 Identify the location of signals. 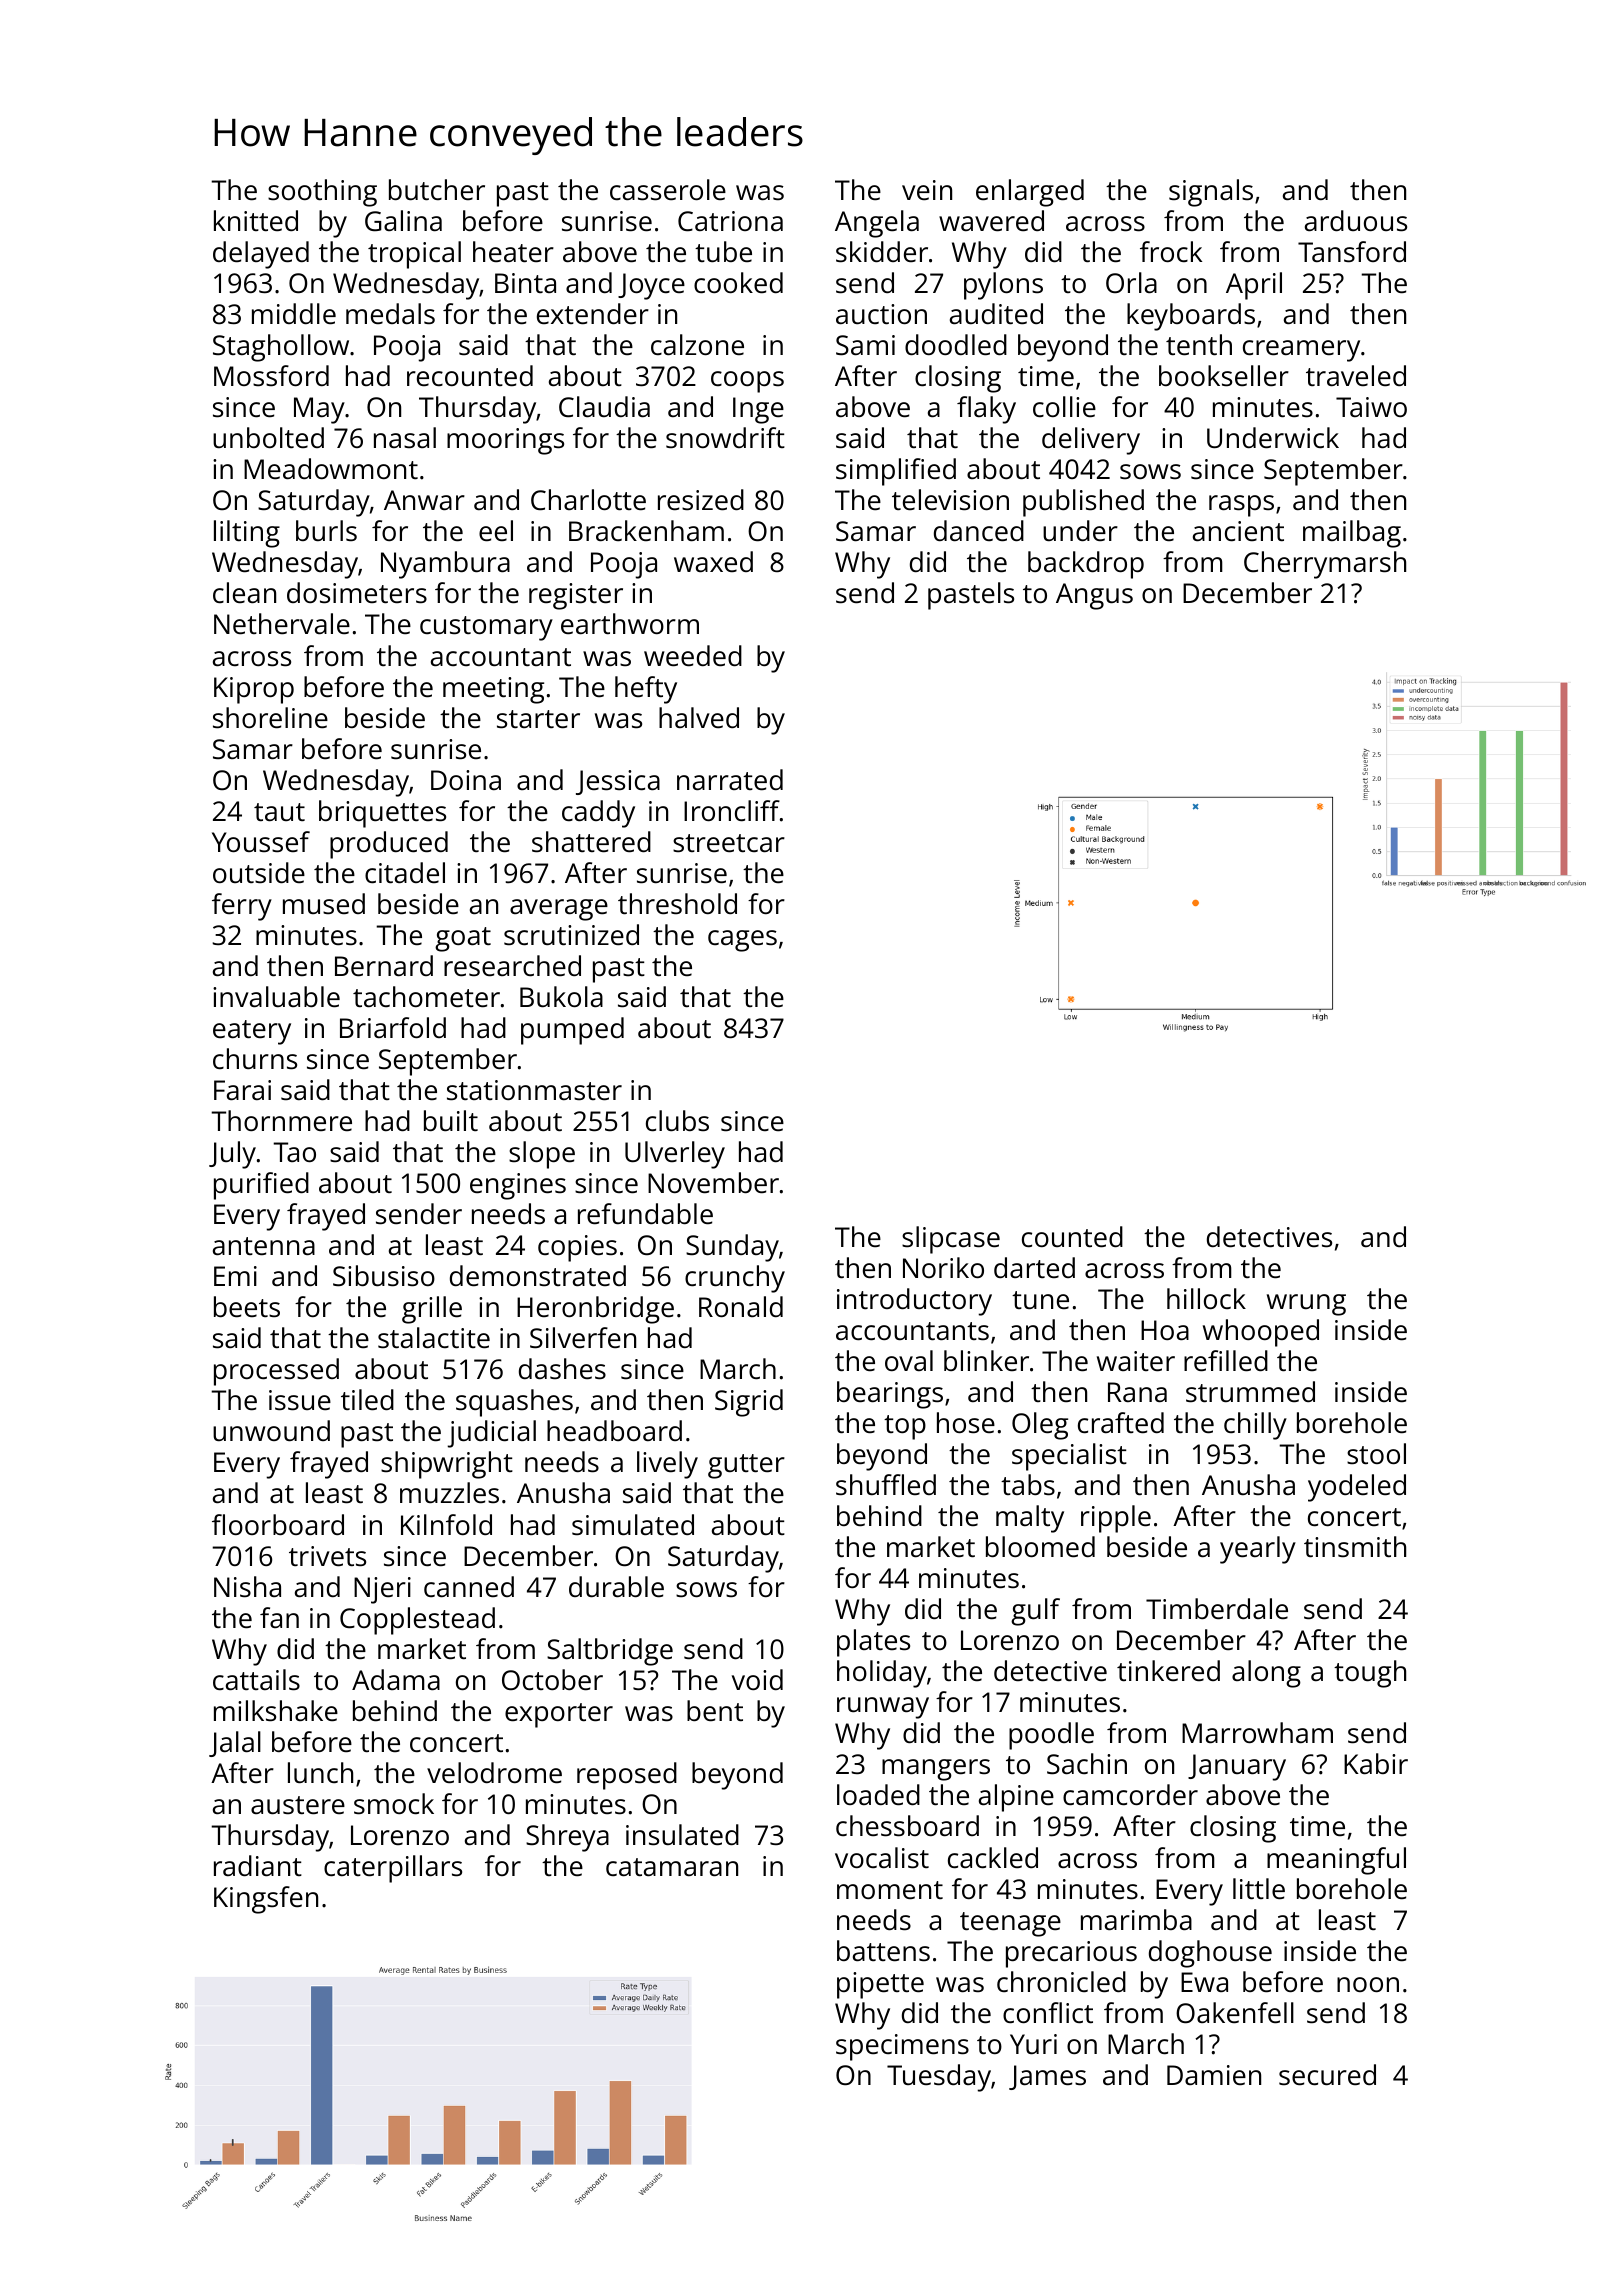
(1211, 193).
